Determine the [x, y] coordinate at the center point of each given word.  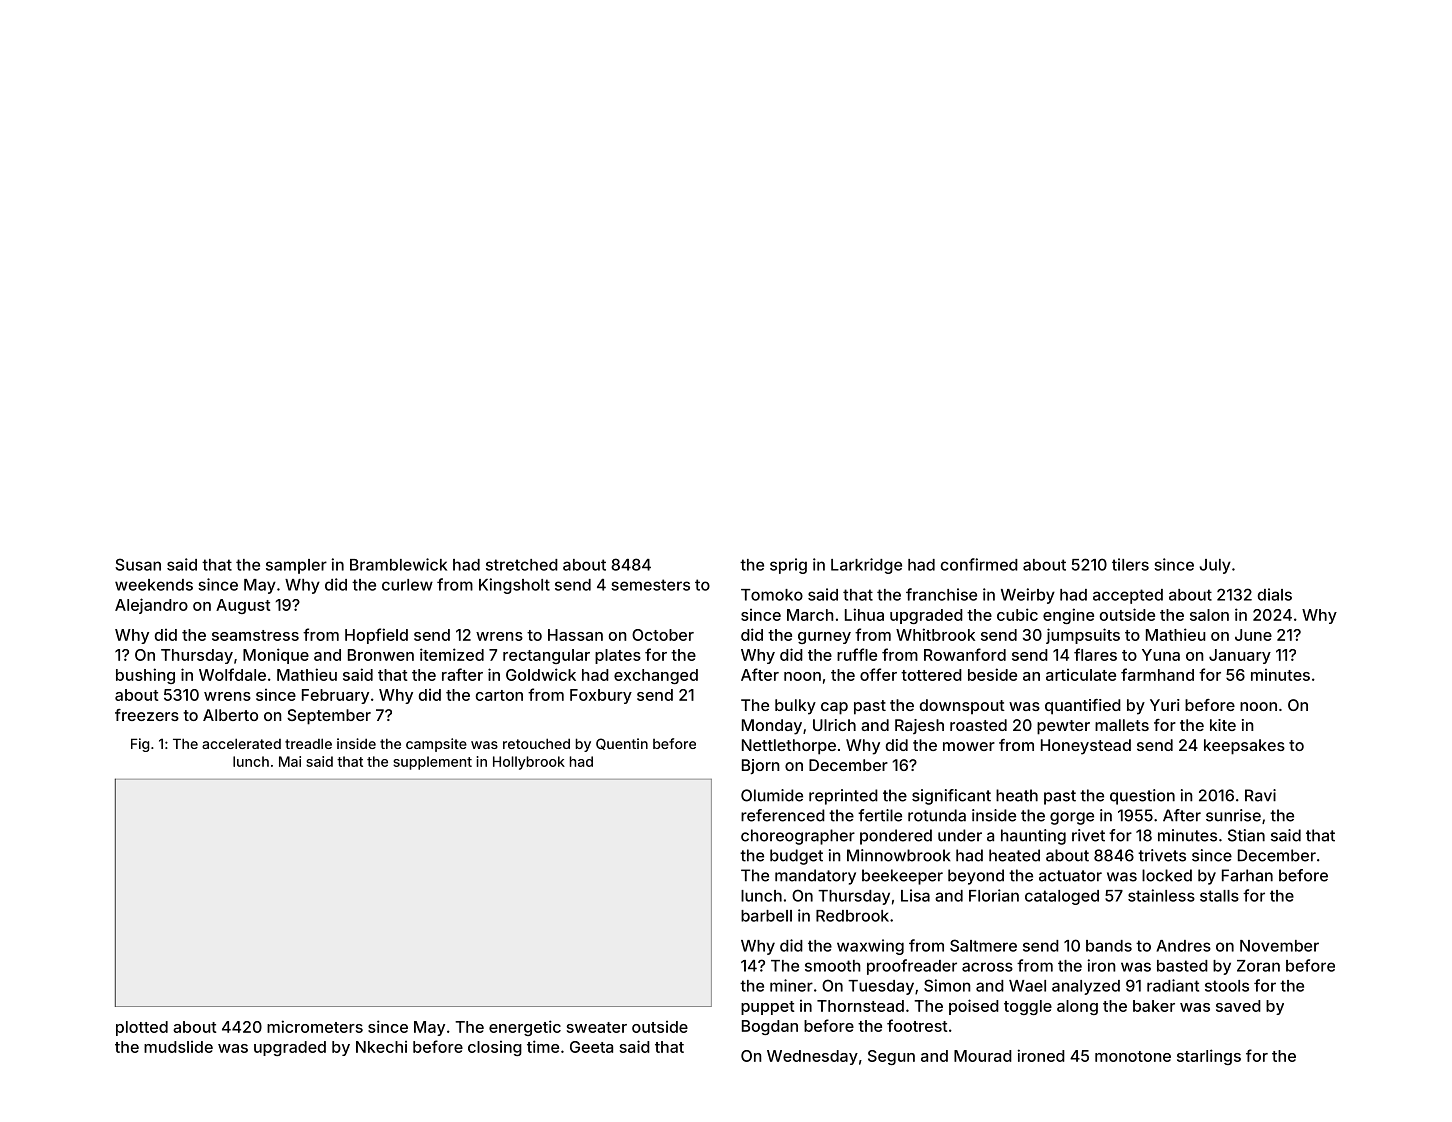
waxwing [870, 947]
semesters [650, 585]
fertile [880, 815]
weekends [154, 585]
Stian [1246, 835]
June [1253, 635]
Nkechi [381, 1047]
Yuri [1164, 705]
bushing [145, 676]
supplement [432, 763]
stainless [1161, 895]
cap [834, 708]
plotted [142, 1028]
